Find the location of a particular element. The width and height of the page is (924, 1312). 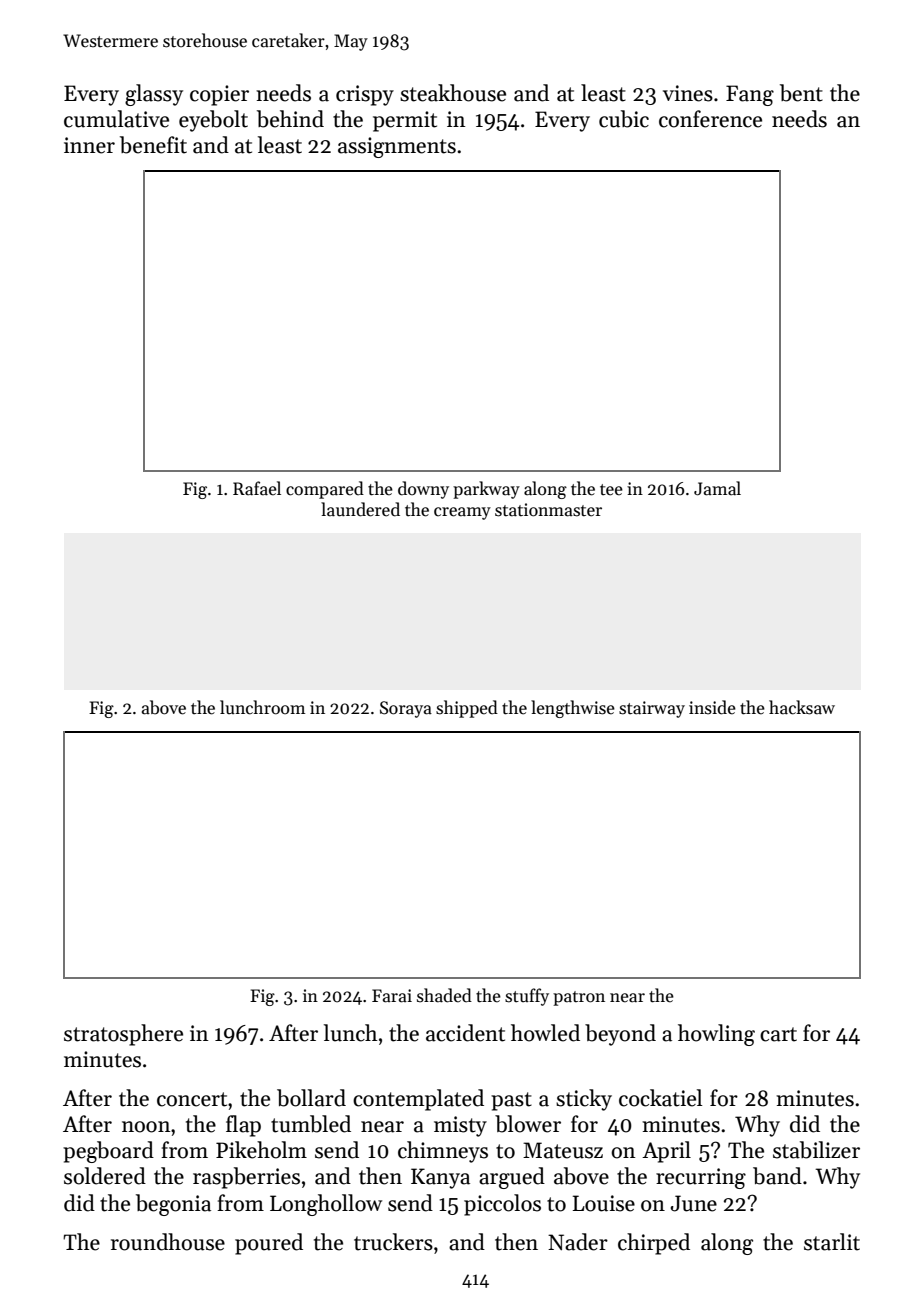

Rafael is located at coordinates (257, 488).
